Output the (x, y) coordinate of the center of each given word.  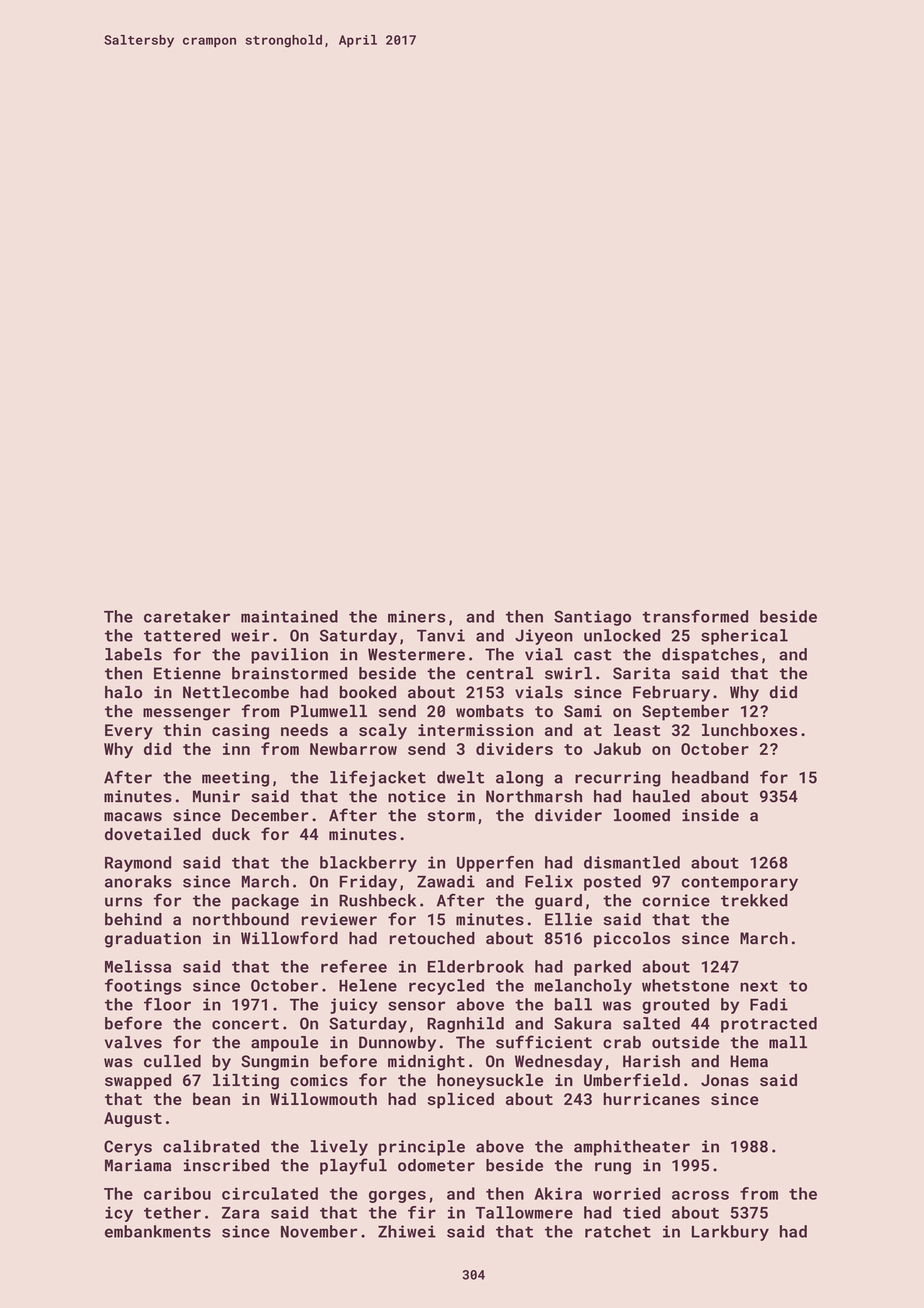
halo (123, 692)
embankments (158, 1231)
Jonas (725, 1080)
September (685, 713)
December (270, 815)
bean (211, 1098)
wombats (490, 711)
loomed (642, 815)
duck (231, 834)
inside (710, 815)
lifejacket (378, 778)
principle (422, 1148)
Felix (549, 881)
